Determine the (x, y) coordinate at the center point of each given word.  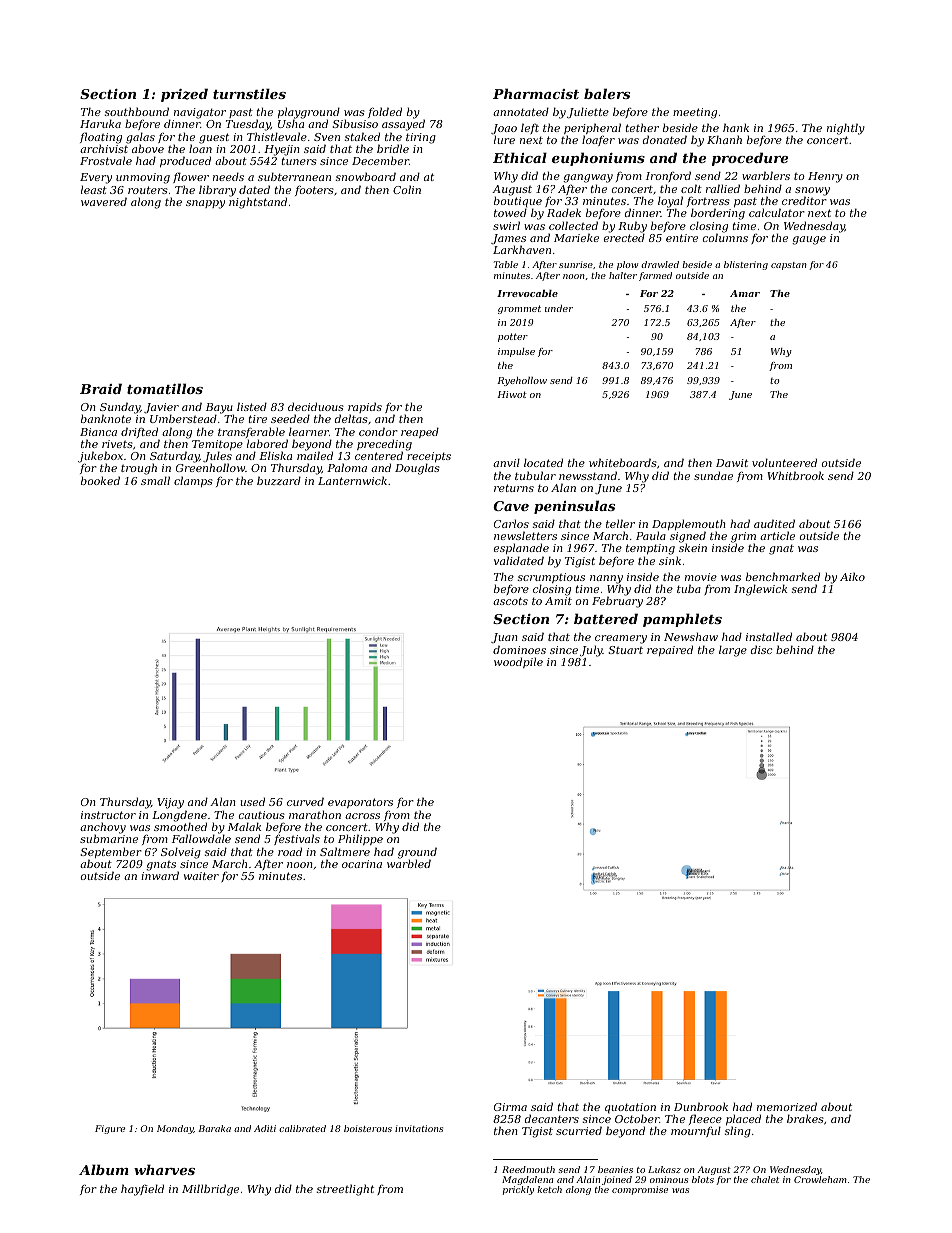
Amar (745, 293)
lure (504, 140)
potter (513, 337)
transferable (251, 432)
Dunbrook (701, 1106)
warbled (409, 863)
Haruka (100, 123)
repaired (670, 650)
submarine (109, 839)
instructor (108, 815)
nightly (846, 129)
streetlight (345, 1190)
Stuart (625, 650)
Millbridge (210, 1190)
